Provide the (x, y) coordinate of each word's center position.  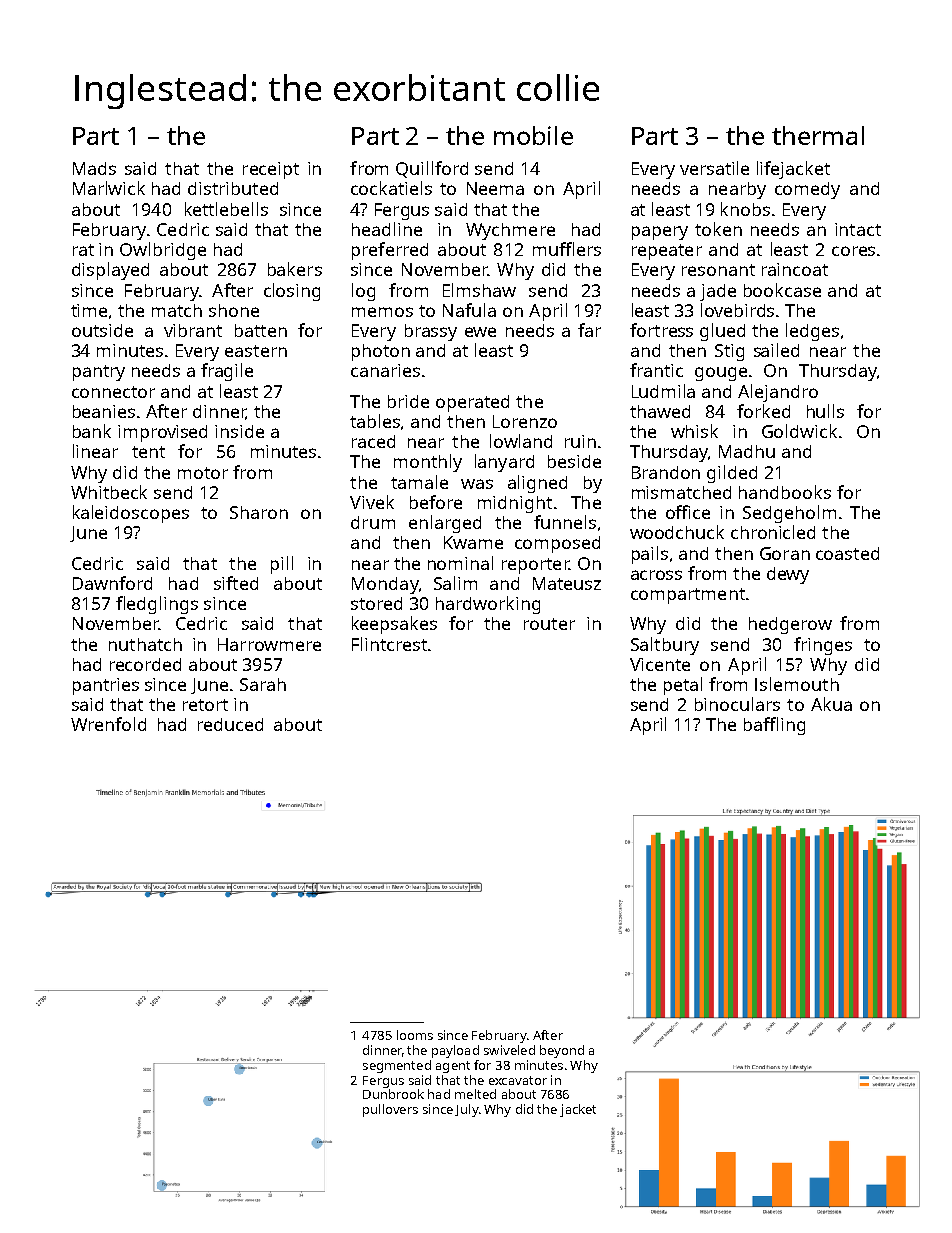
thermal (818, 135)
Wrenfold (108, 724)
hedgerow (790, 625)
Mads (94, 168)
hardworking (488, 605)
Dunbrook (393, 1094)
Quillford (432, 169)
